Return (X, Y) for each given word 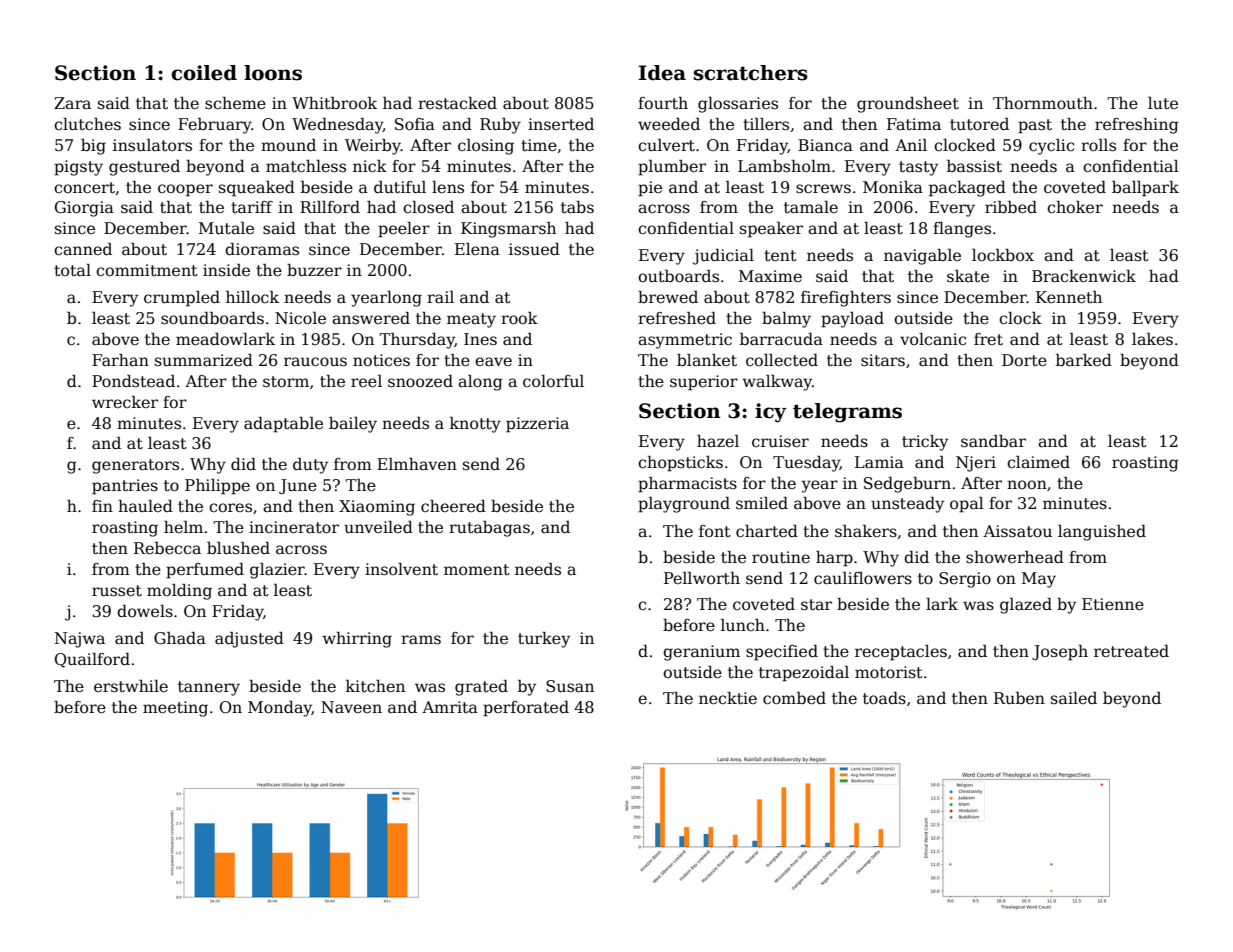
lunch (743, 625)
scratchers (751, 73)
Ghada (180, 638)
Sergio (965, 580)
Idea (662, 73)
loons (273, 73)
